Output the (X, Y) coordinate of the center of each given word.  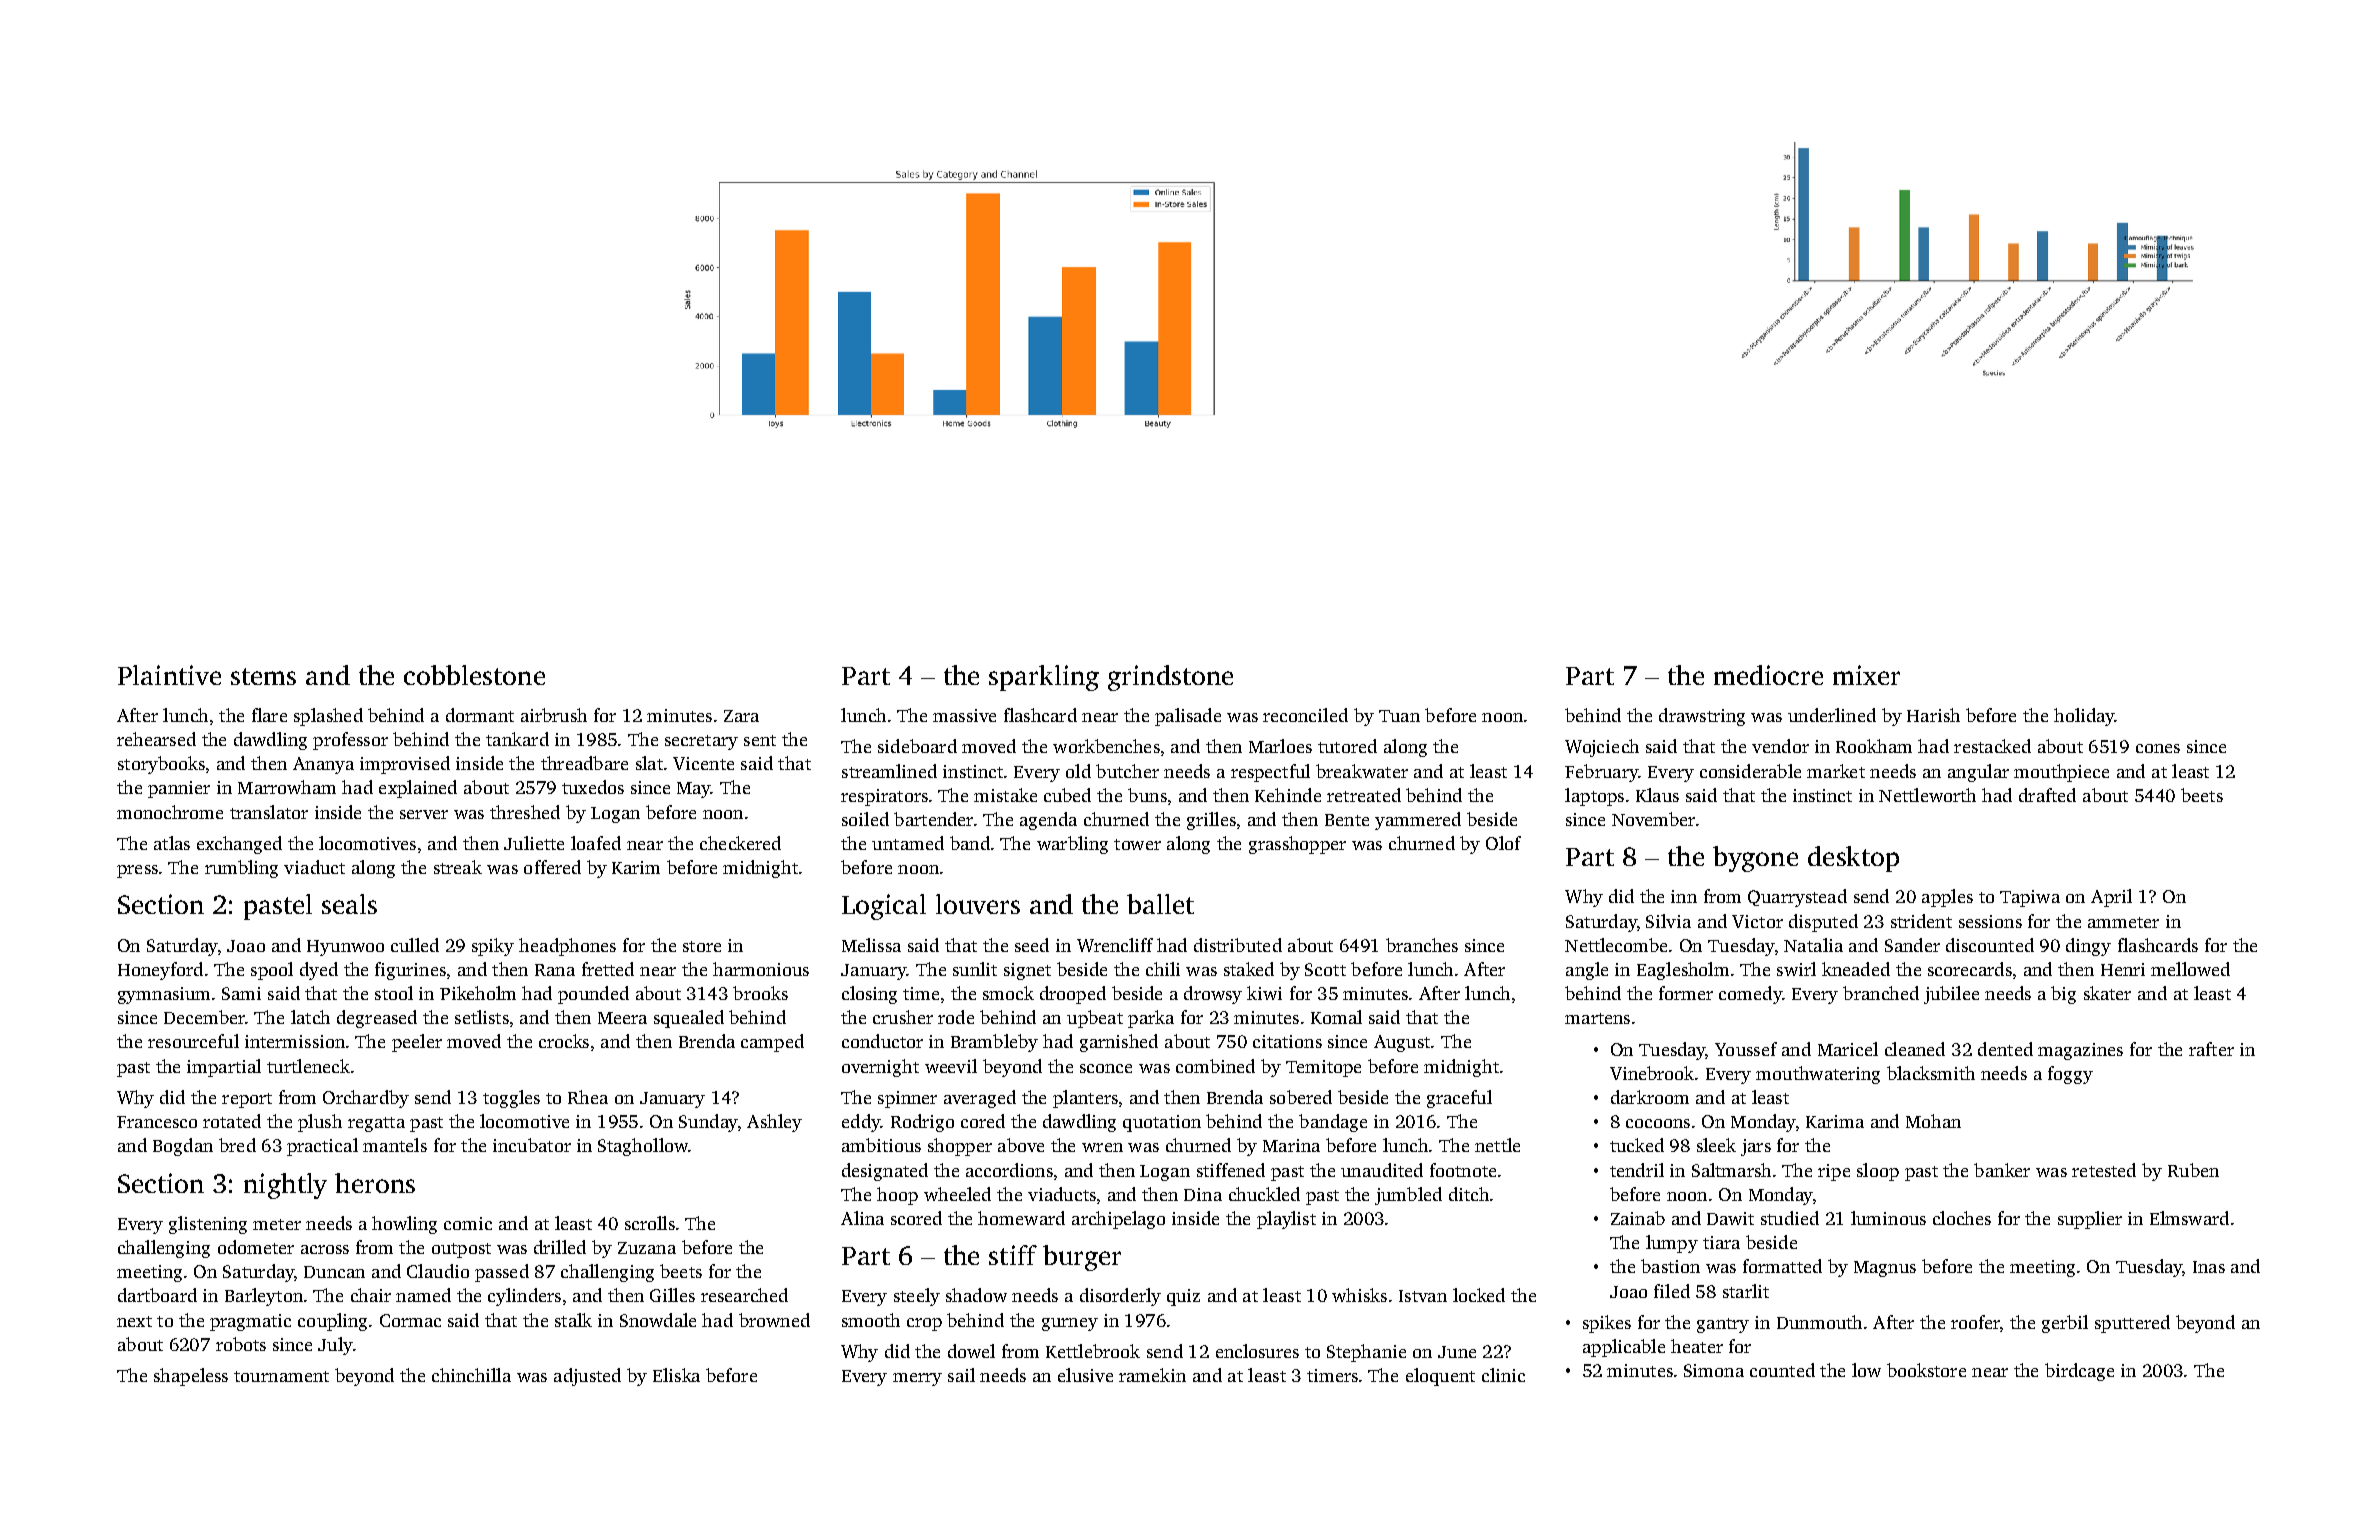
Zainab (1638, 1218)
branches (1422, 945)
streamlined (889, 771)
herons (375, 1183)
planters (1085, 1099)
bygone (1755, 859)
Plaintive (169, 675)
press (137, 871)
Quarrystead (1797, 898)
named (423, 1295)
